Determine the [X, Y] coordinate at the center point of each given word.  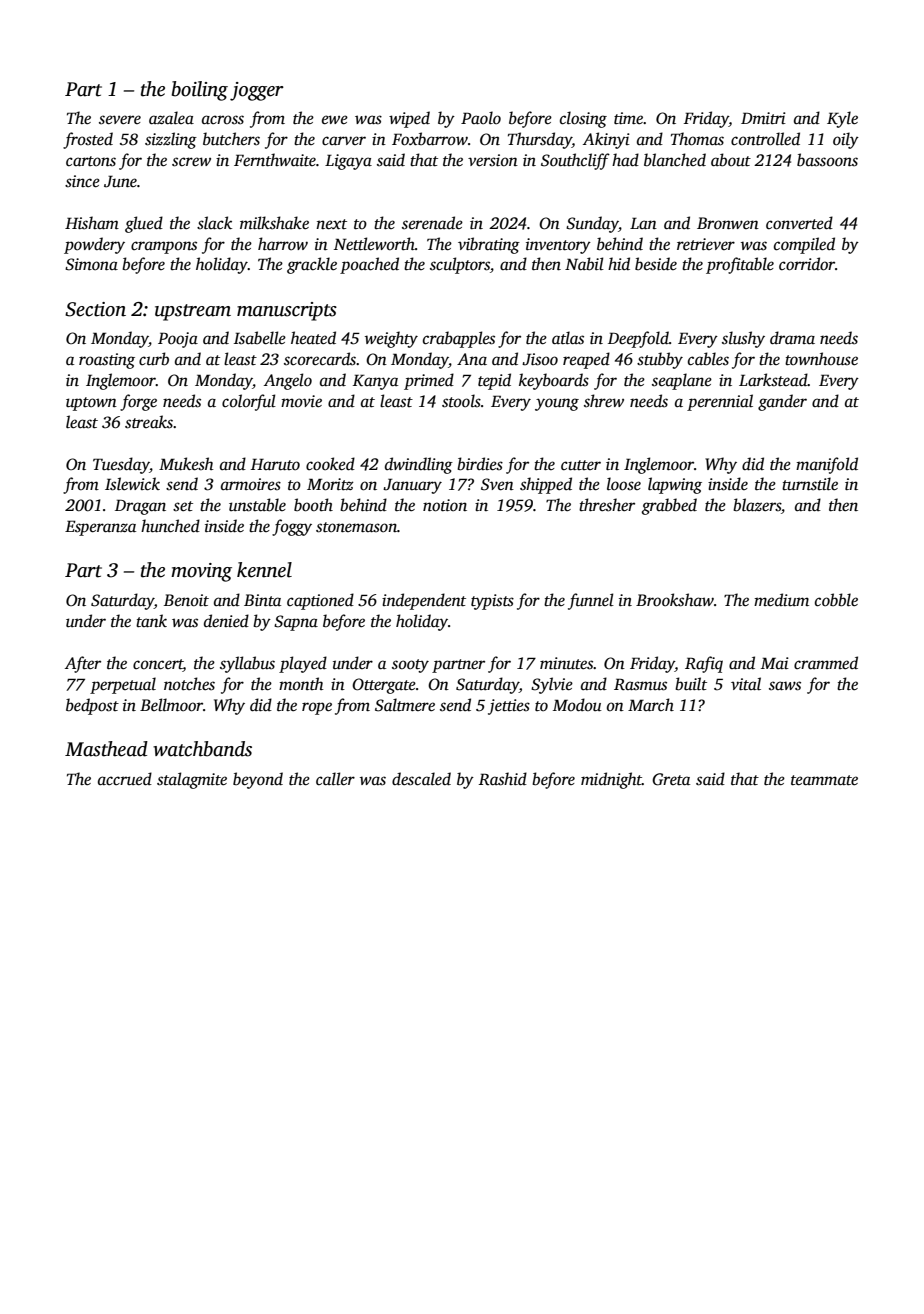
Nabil [584, 264]
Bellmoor [171, 705]
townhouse [821, 359]
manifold [827, 465]
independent [424, 601]
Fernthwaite [275, 160]
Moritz [330, 484]
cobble [836, 600]
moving [201, 572]
